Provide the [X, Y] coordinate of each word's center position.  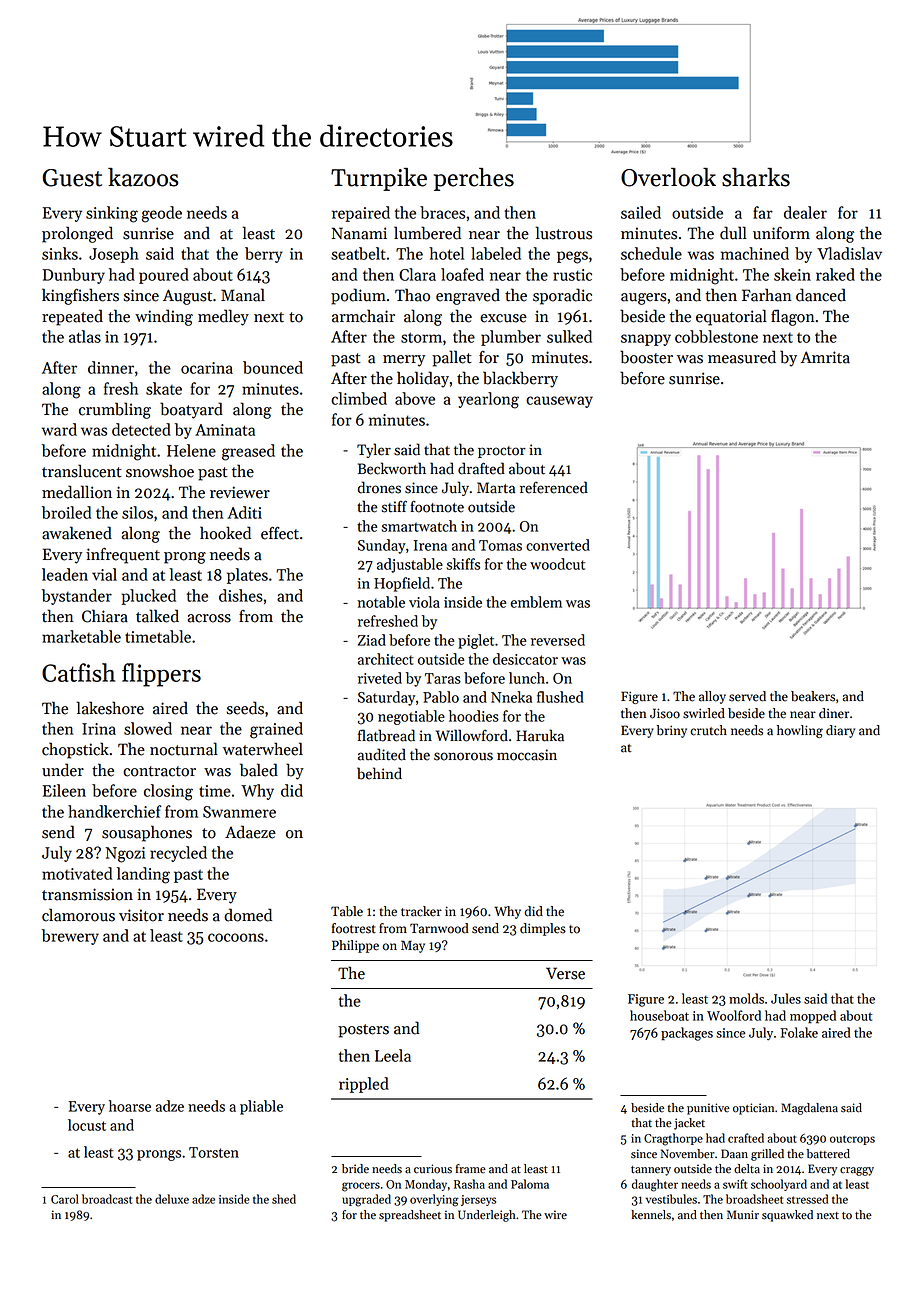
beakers [813, 696]
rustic [572, 275]
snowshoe [160, 471]
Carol [65, 1199]
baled [259, 770]
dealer [805, 212]
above [415, 398]
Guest [72, 178]
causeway [559, 402]
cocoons [236, 937]
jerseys [478, 1200]
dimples [543, 929]
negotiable [411, 717]
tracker [421, 911]
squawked [787, 1216]
